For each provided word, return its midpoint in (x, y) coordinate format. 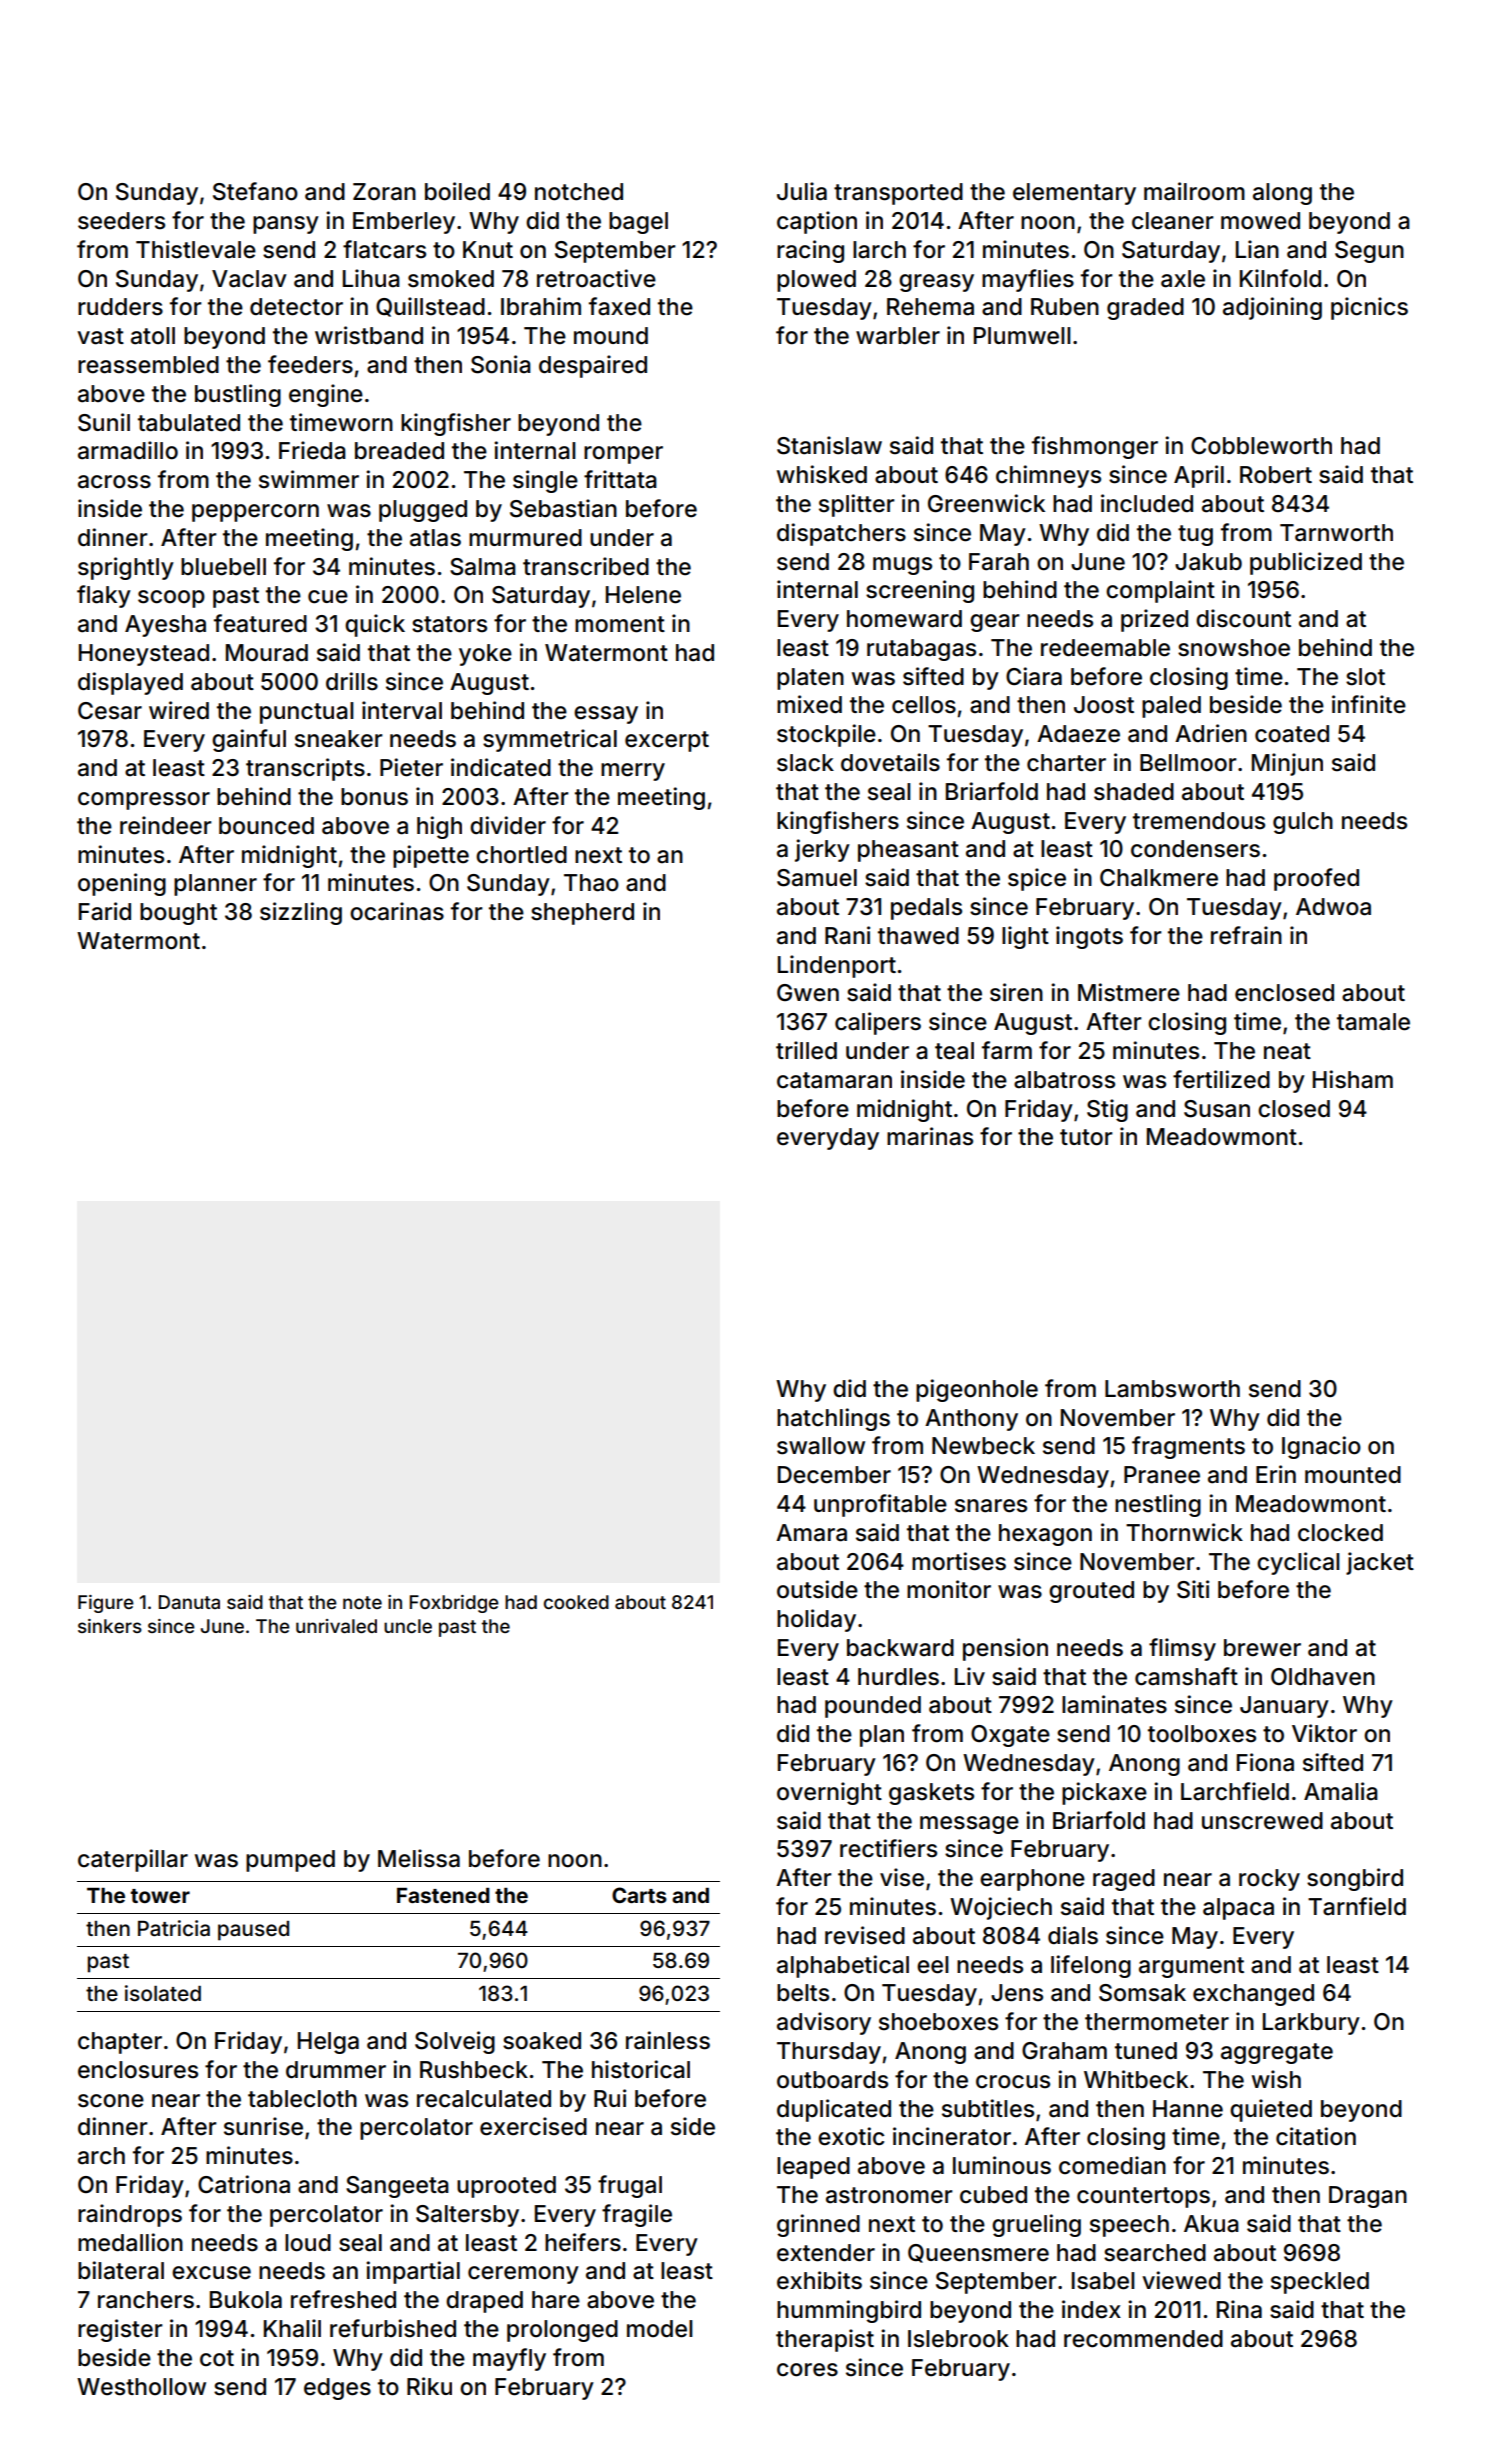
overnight (829, 1793)
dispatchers (841, 534)
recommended (1143, 2339)
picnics (1369, 308)
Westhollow (141, 2387)
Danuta (189, 1602)
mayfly (509, 2359)
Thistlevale (196, 249)
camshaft (1186, 1676)
